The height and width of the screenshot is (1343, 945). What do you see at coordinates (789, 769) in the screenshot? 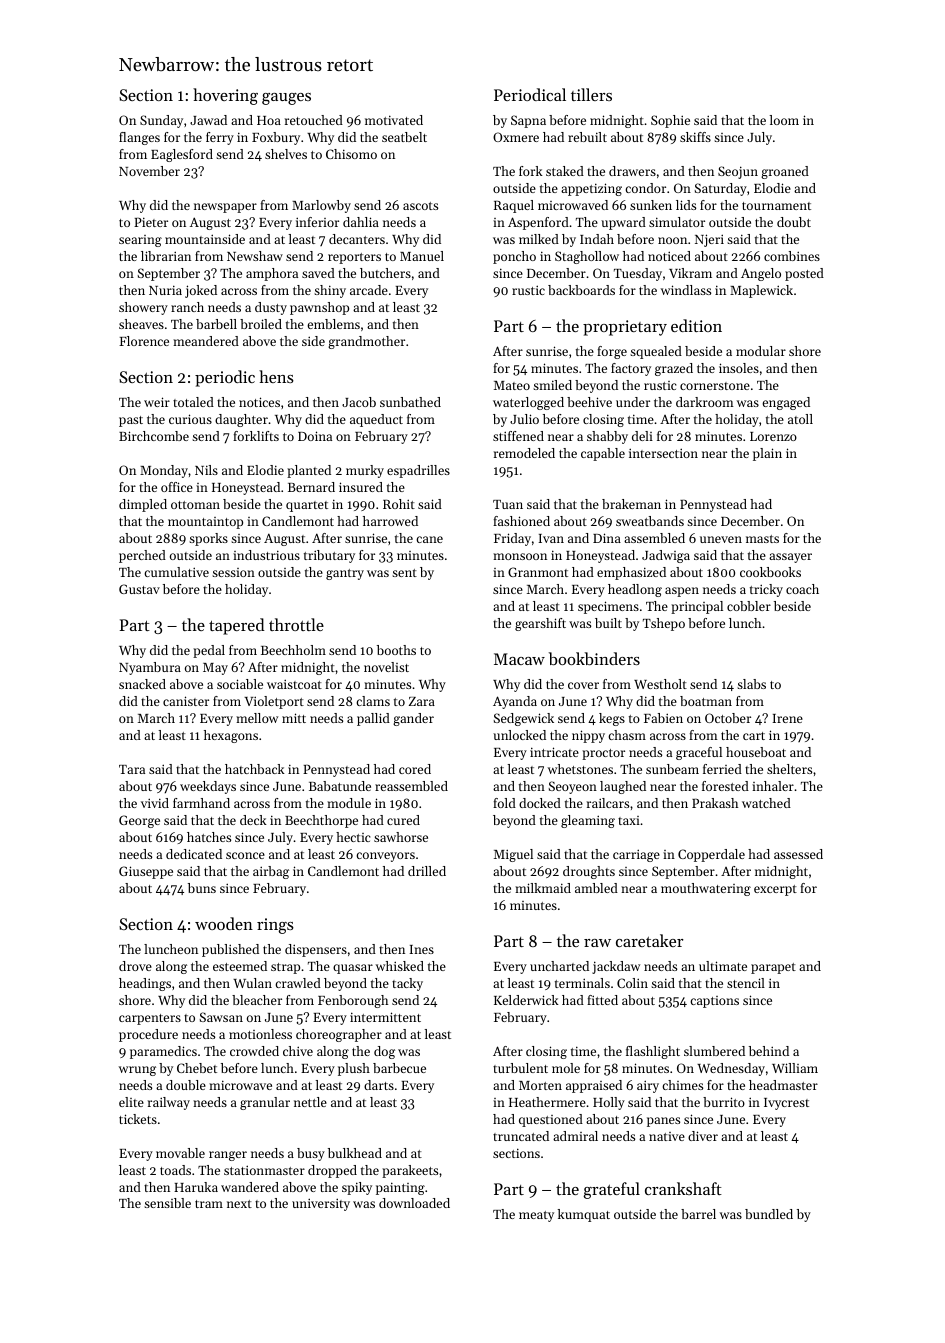
I see `shelters` at bounding box center [789, 769].
